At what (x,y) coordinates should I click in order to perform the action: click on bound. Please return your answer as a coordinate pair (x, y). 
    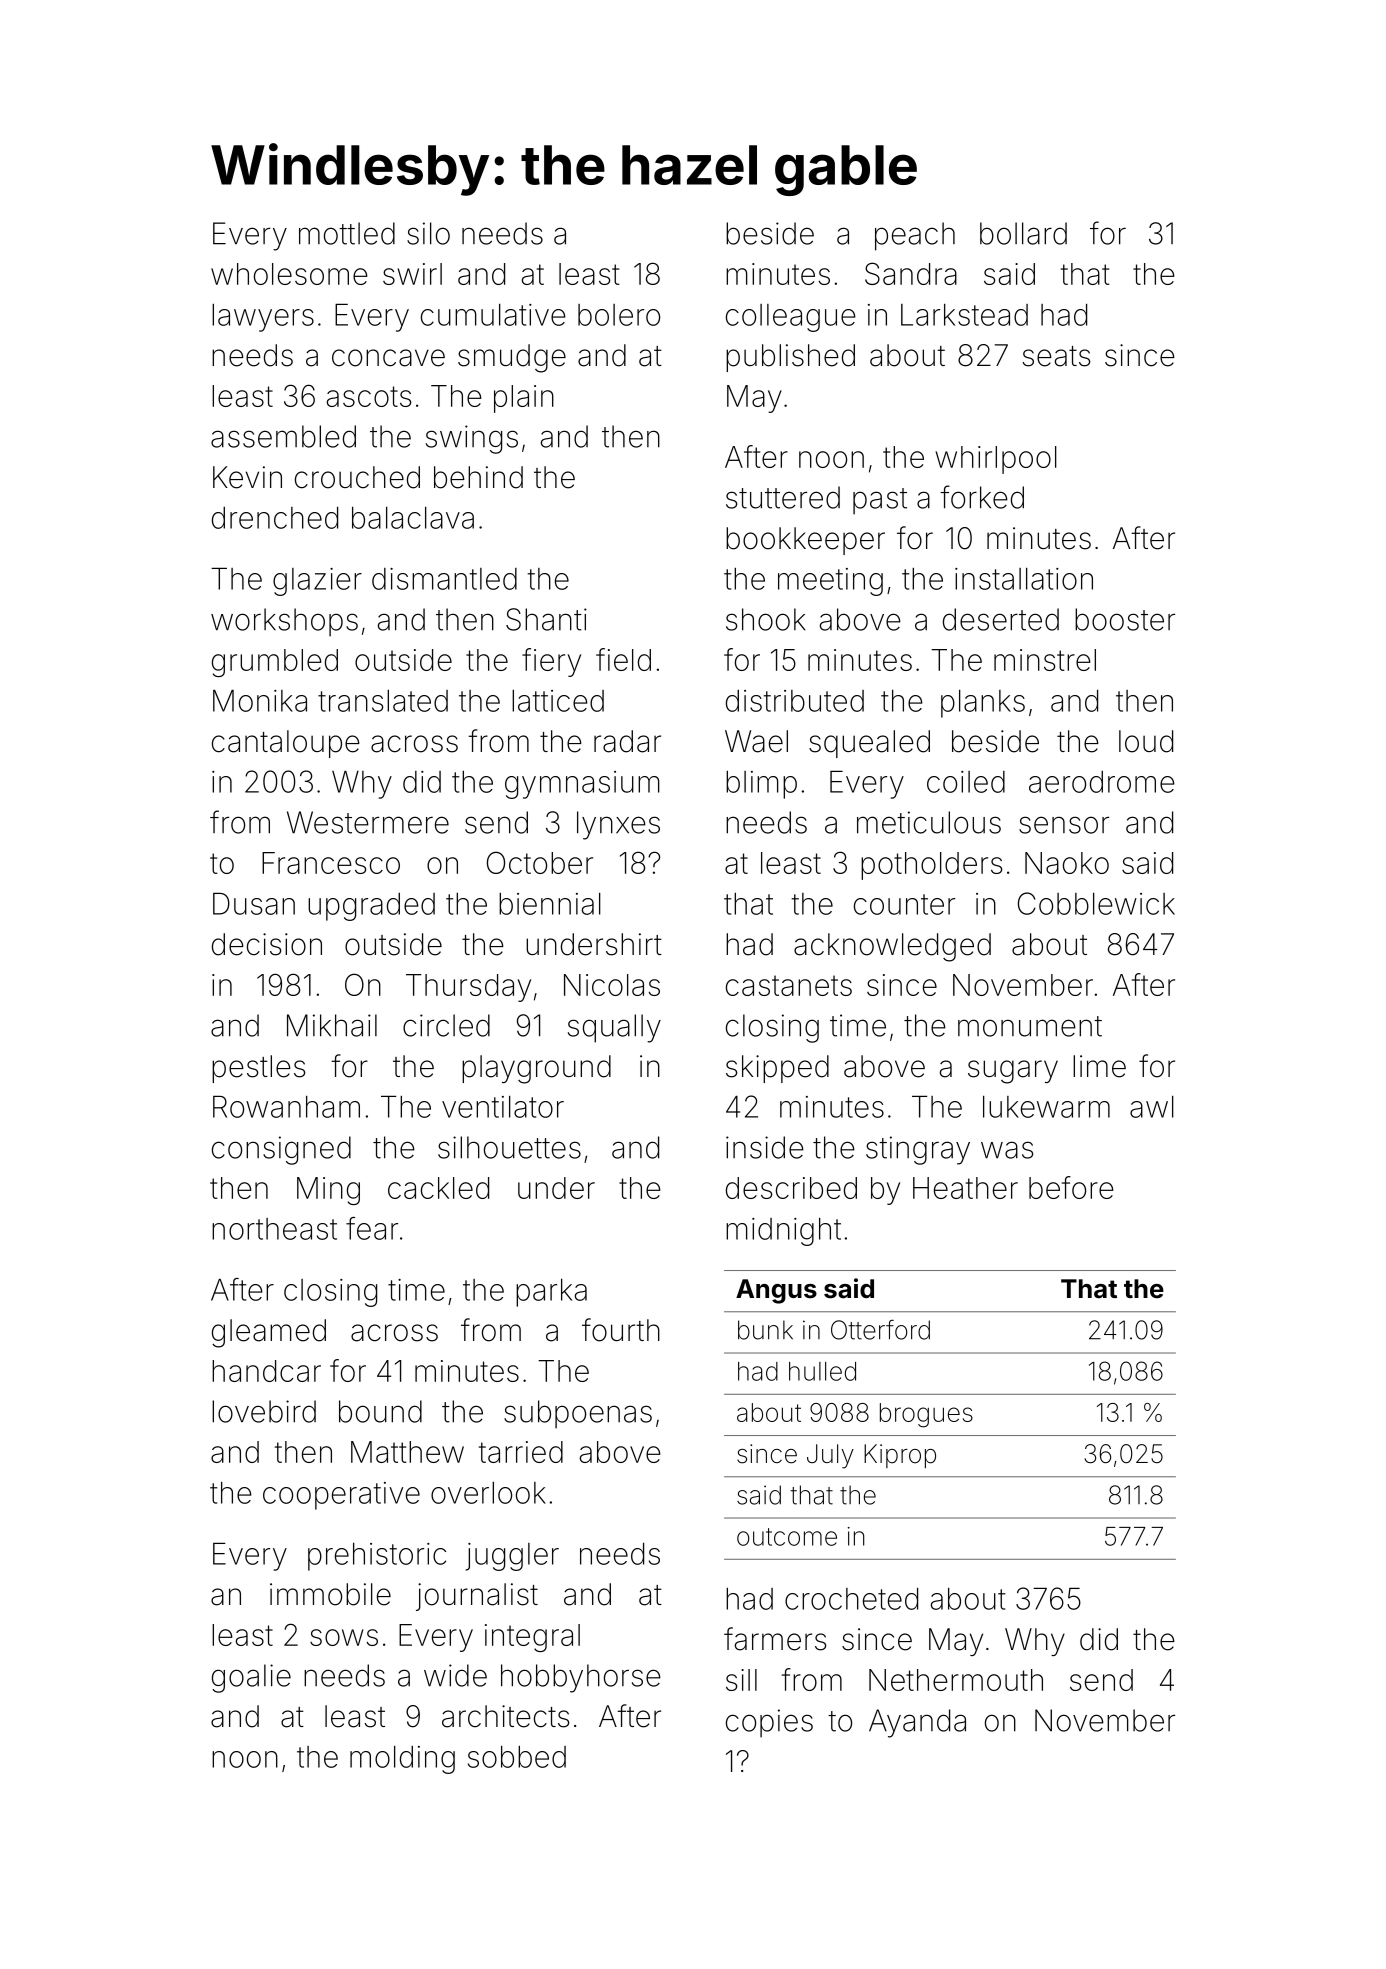
    Looking at the image, I should click on (380, 1411).
